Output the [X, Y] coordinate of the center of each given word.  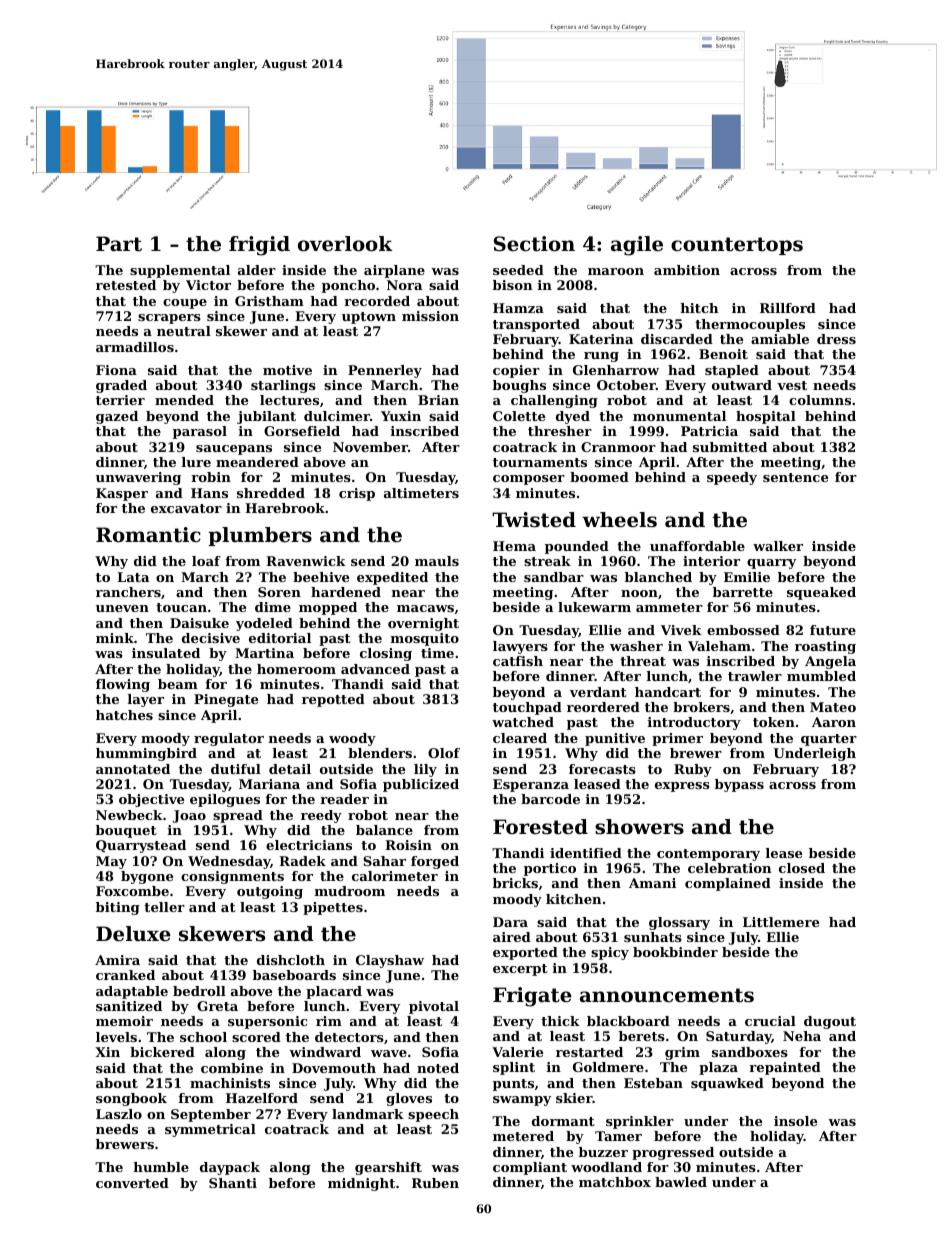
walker [778, 546]
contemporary [708, 855]
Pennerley [385, 371]
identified [586, 853]
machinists [230, 1083]
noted [438, 1068]
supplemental [180, 271]
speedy [732, 478]
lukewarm [594, 607]
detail [290, 769]
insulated [166, 653]
